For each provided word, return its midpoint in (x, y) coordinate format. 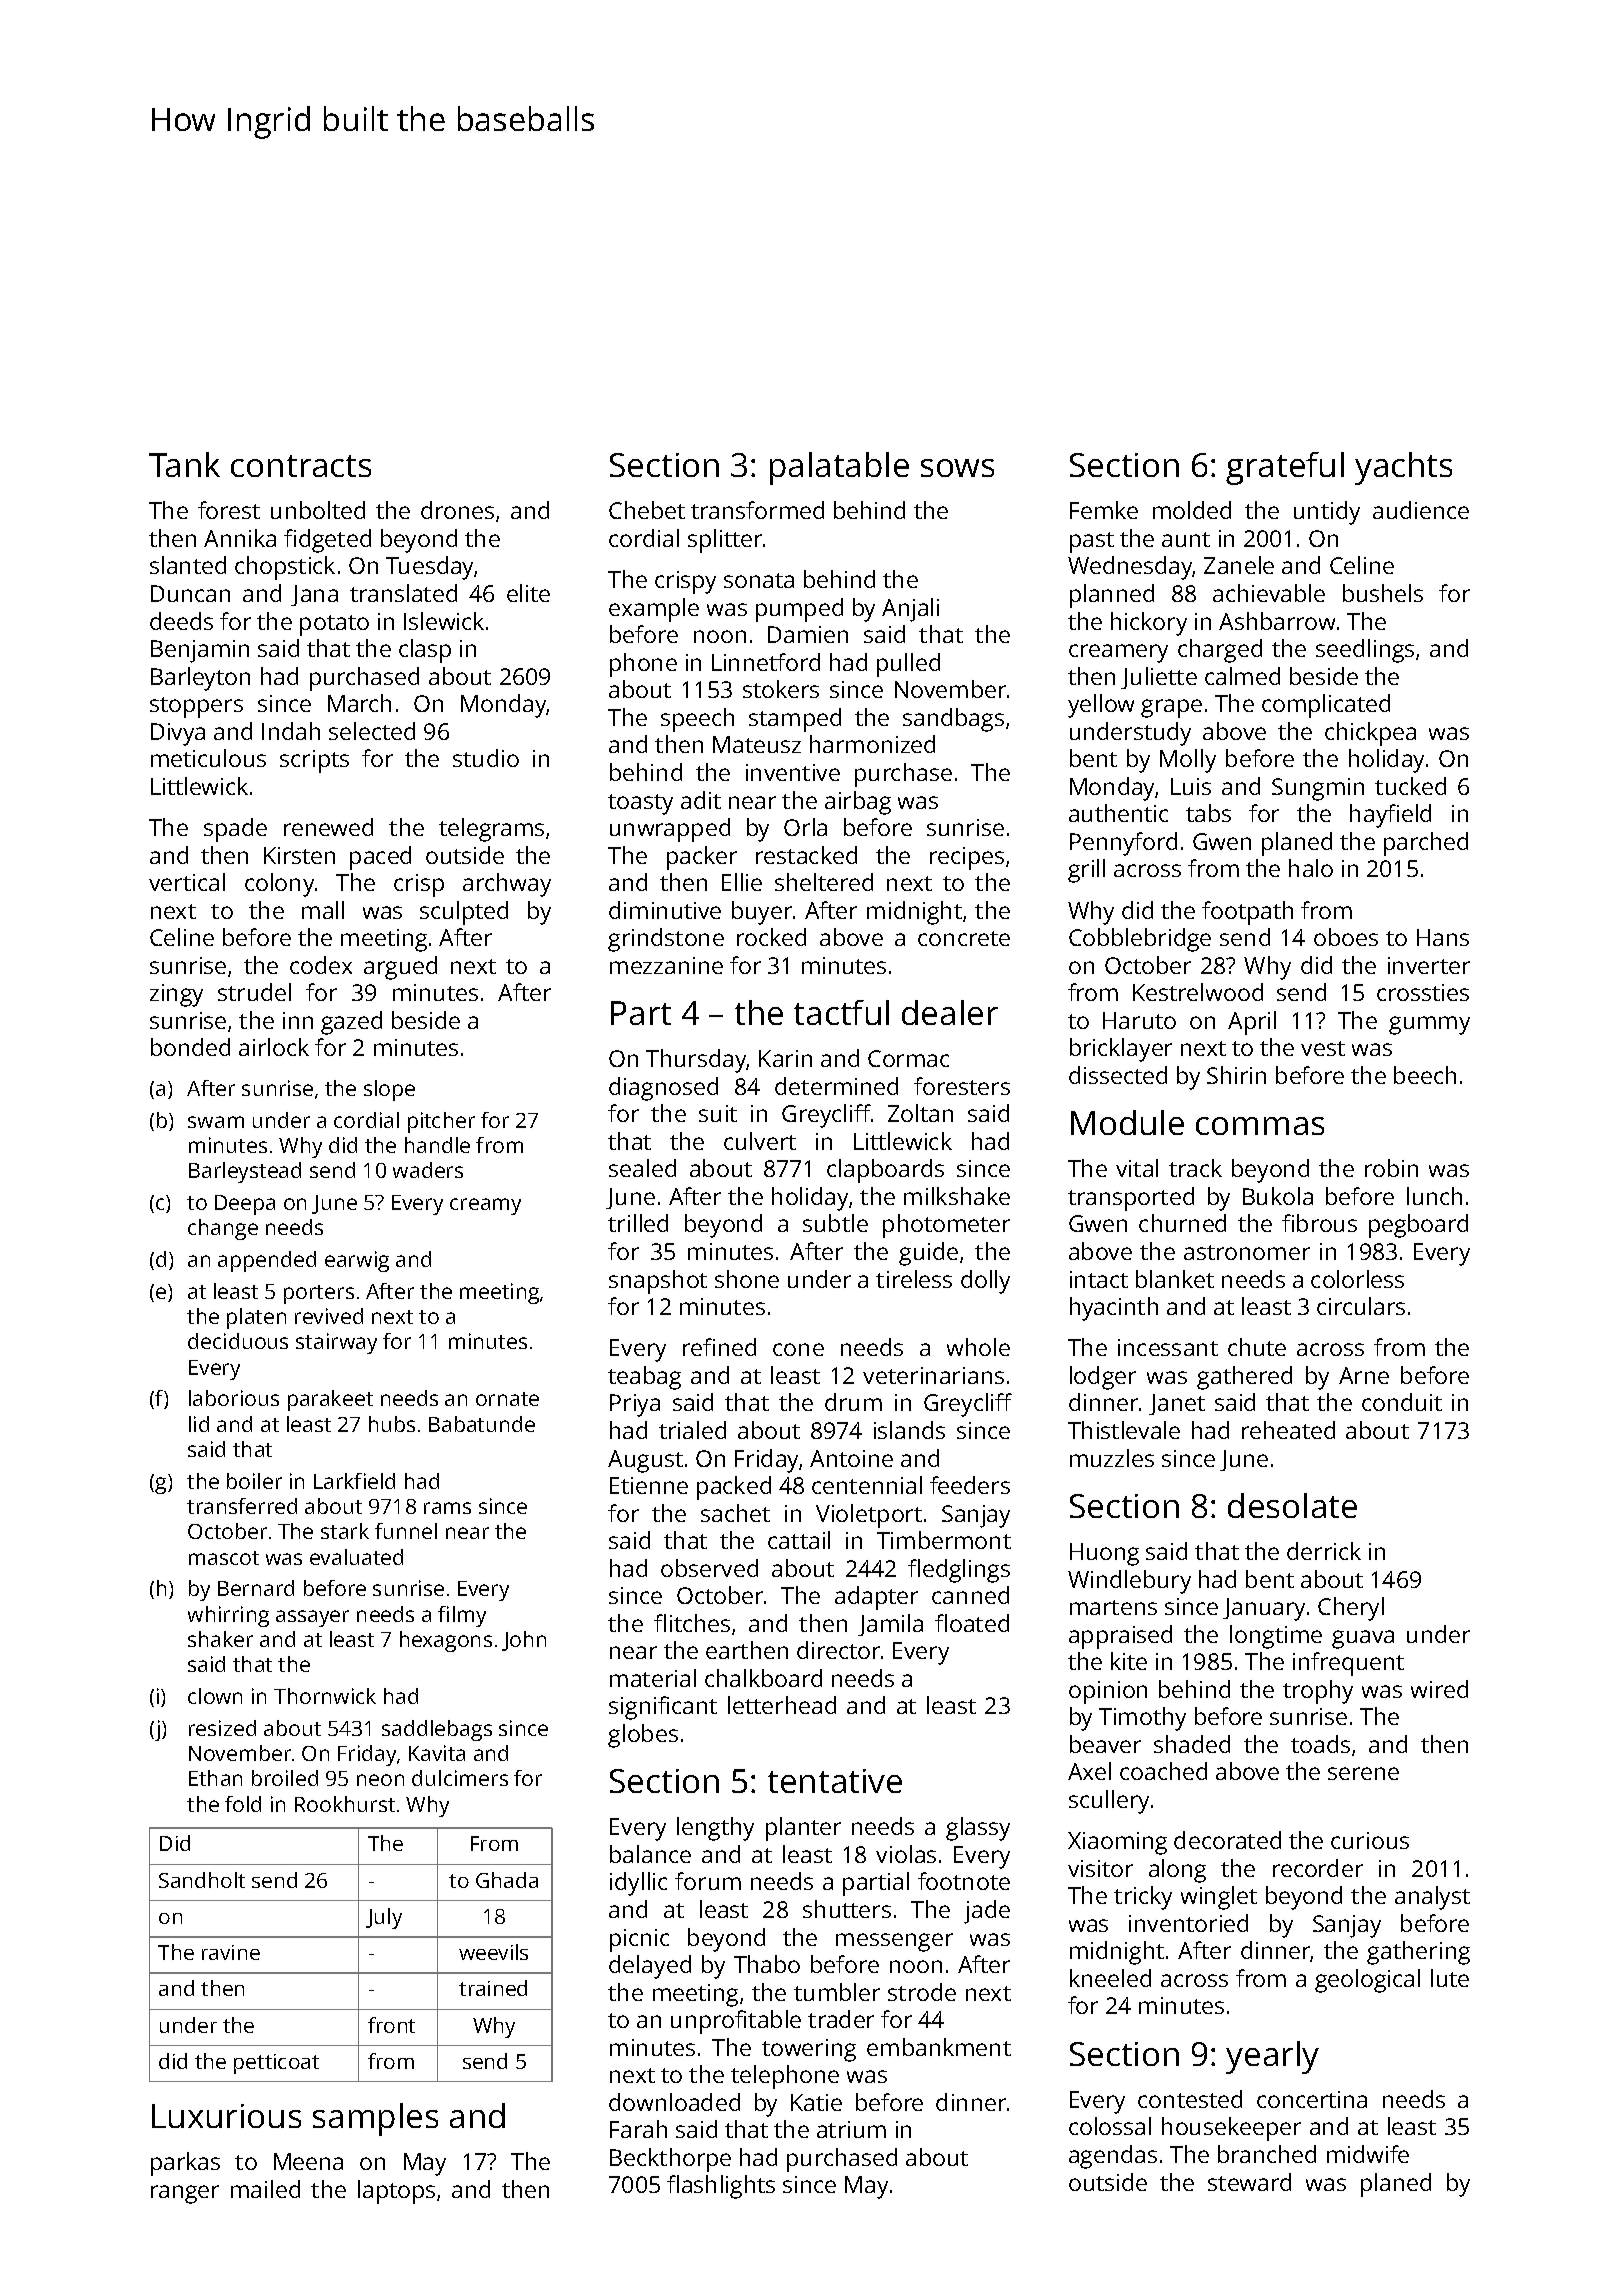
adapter (876, 1598)
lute (1450, 1978)
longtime (1276, 1637)
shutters (847, 1909)
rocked (771, 937)
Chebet (647, 510)
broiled (285, 1778)
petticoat (276, 2064)
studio (486, 758)
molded (1192, 510)
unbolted (318, 510)
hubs (392, 1424)
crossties (1423, 992)
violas (906, 1854)
